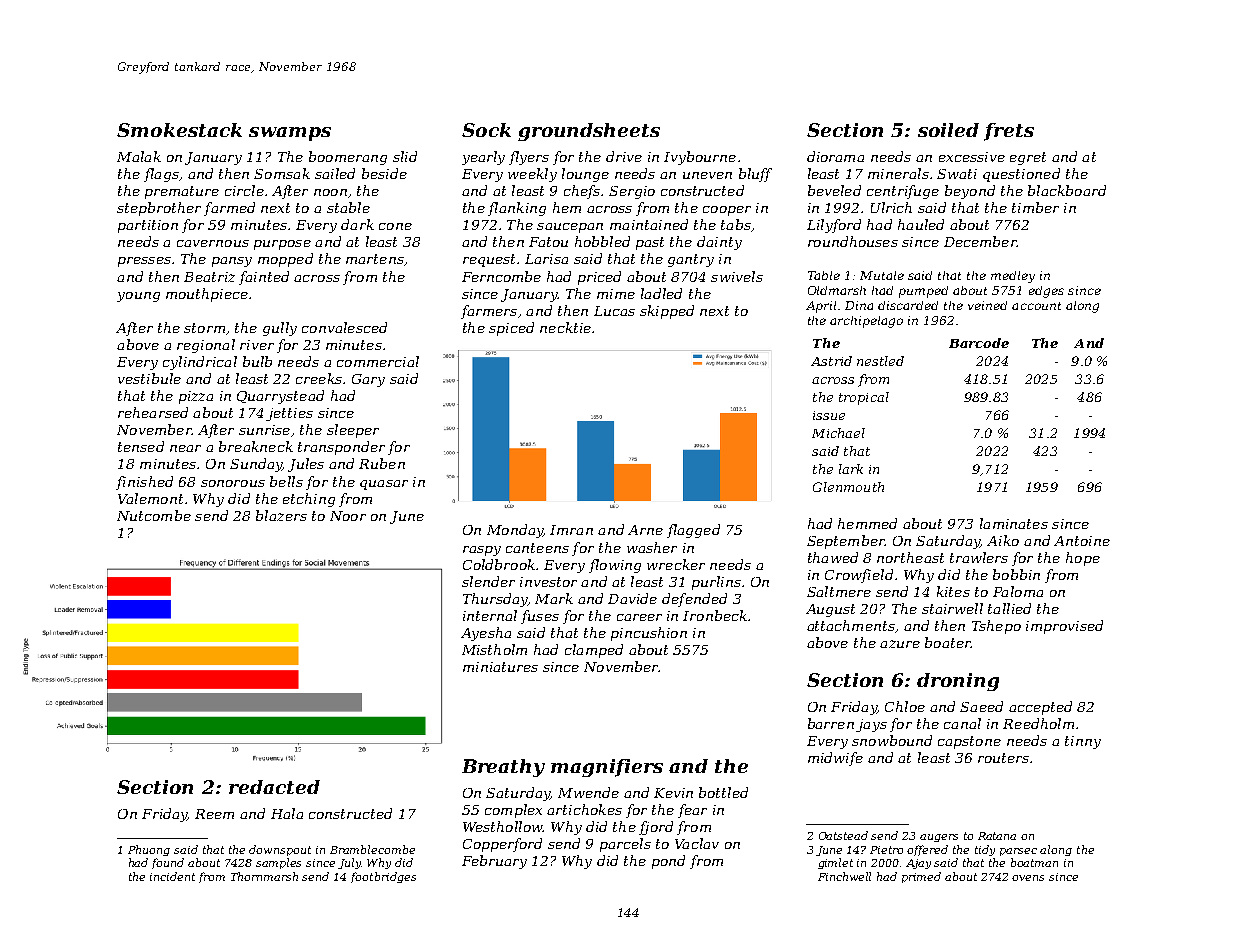 The width and height of the screenshot is (1233, 952). Describe the element at coordinates (290, 134) in the screenshot. I see `swamps` at that location.
